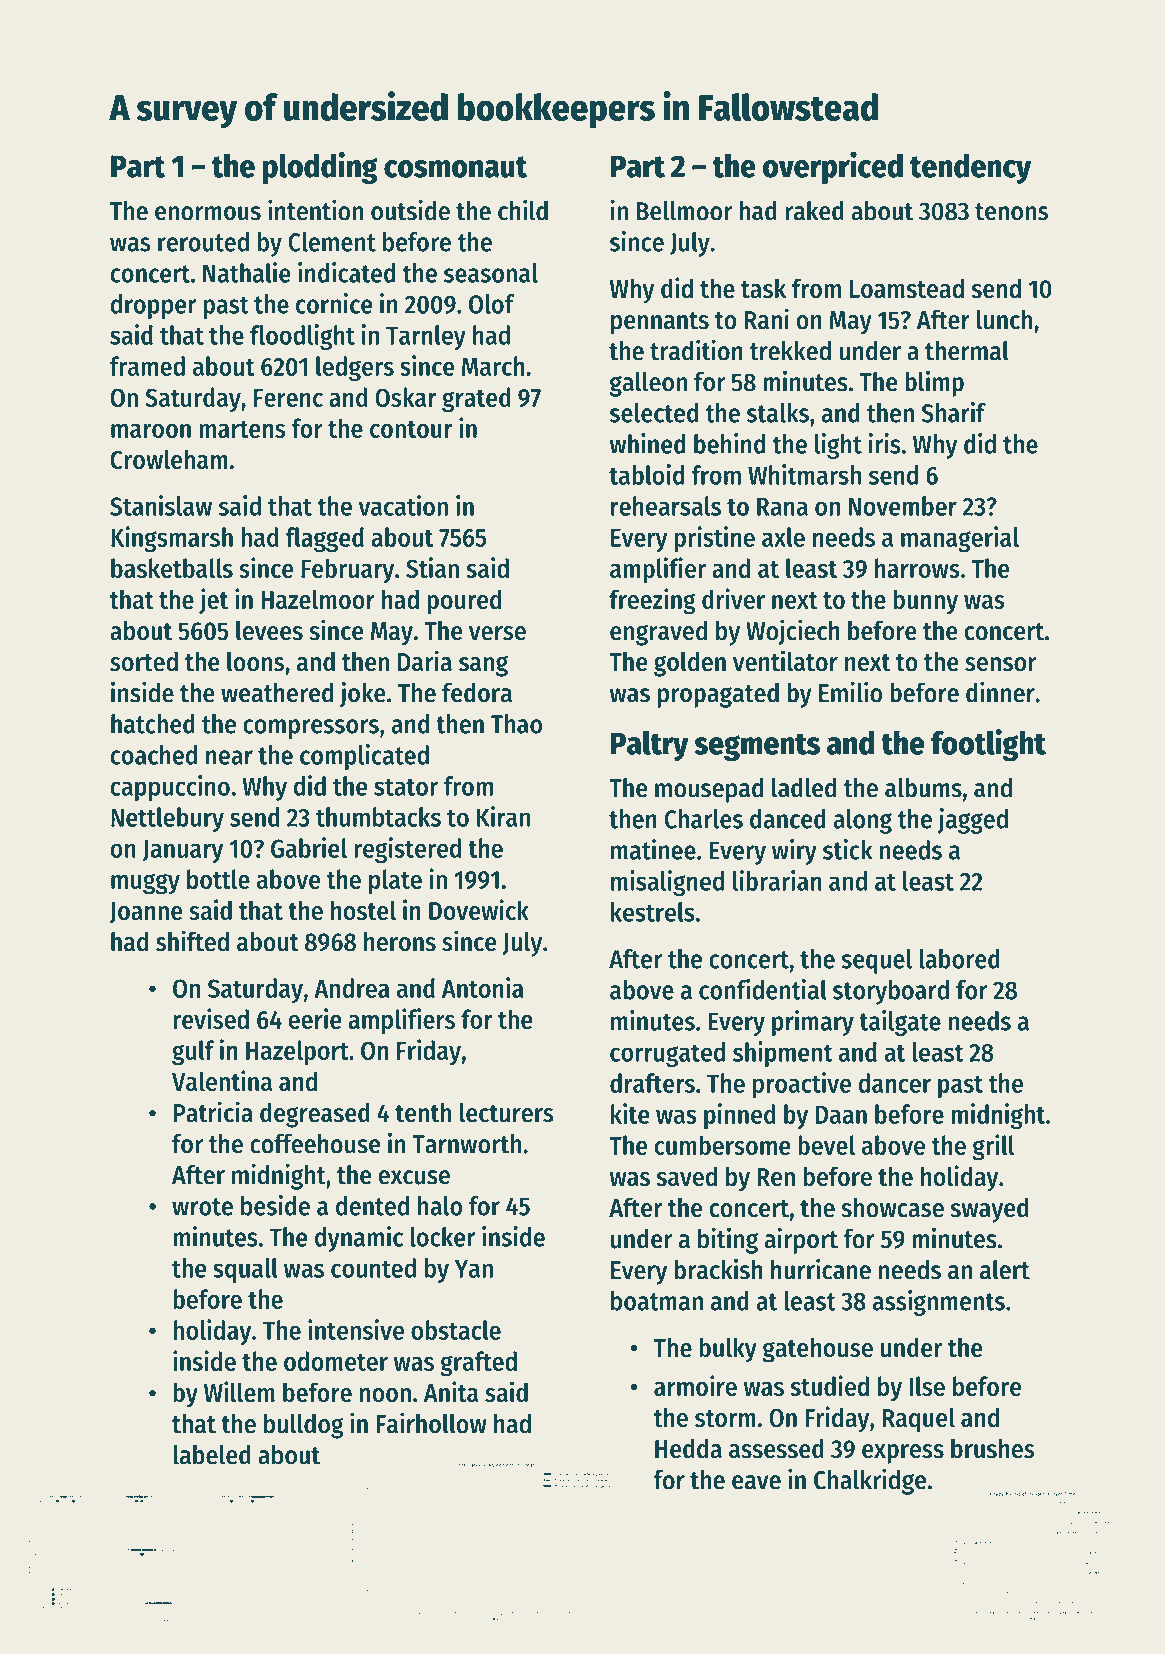 The image size is (1165, 1654). Describe the element at coordinates (161, 505) in the page. I see `Stanislaw` at that location.
